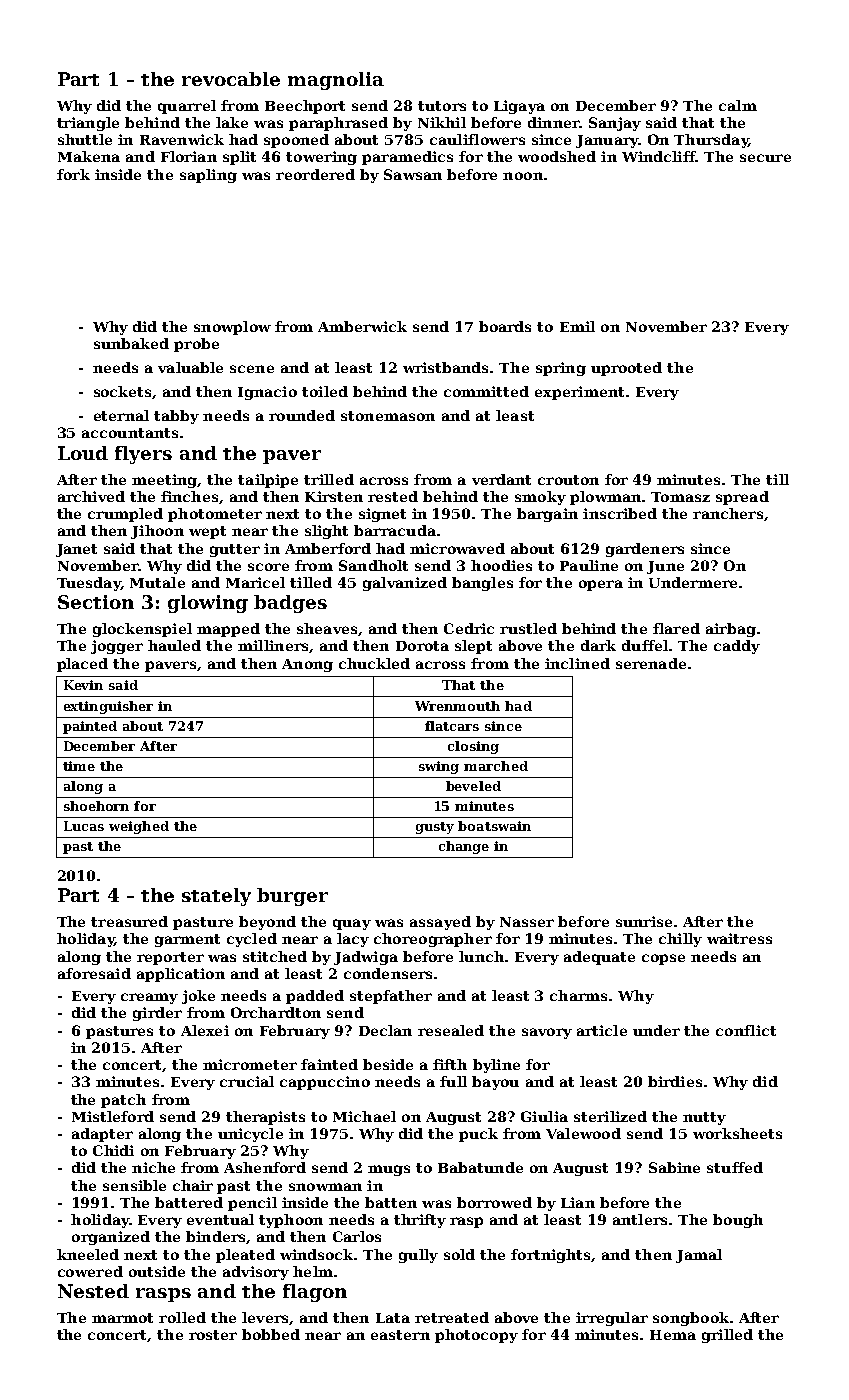  I want to click on swing, so click(439, 767).
